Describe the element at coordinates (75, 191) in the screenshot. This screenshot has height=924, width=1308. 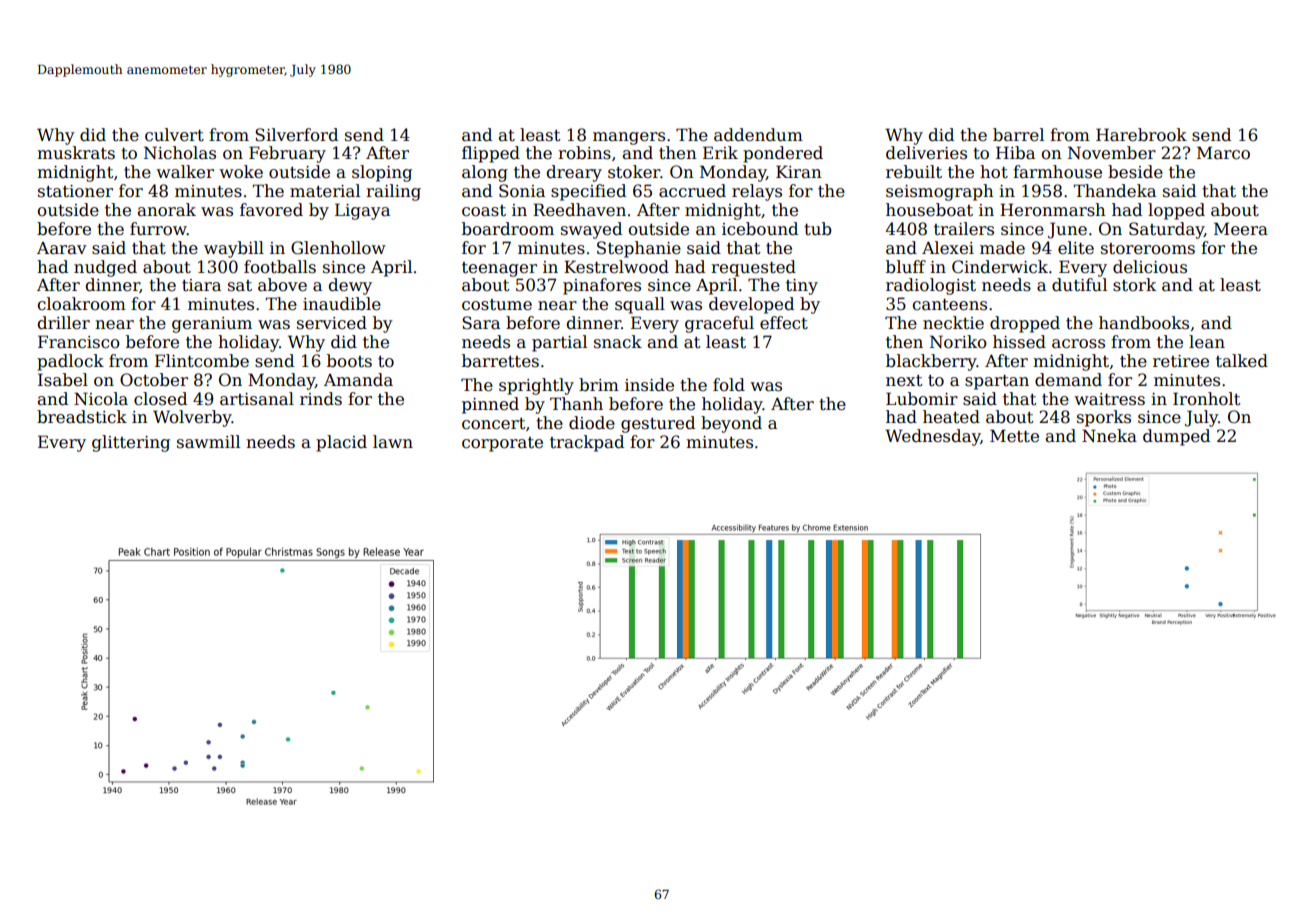
I see `stationer` at that location.
